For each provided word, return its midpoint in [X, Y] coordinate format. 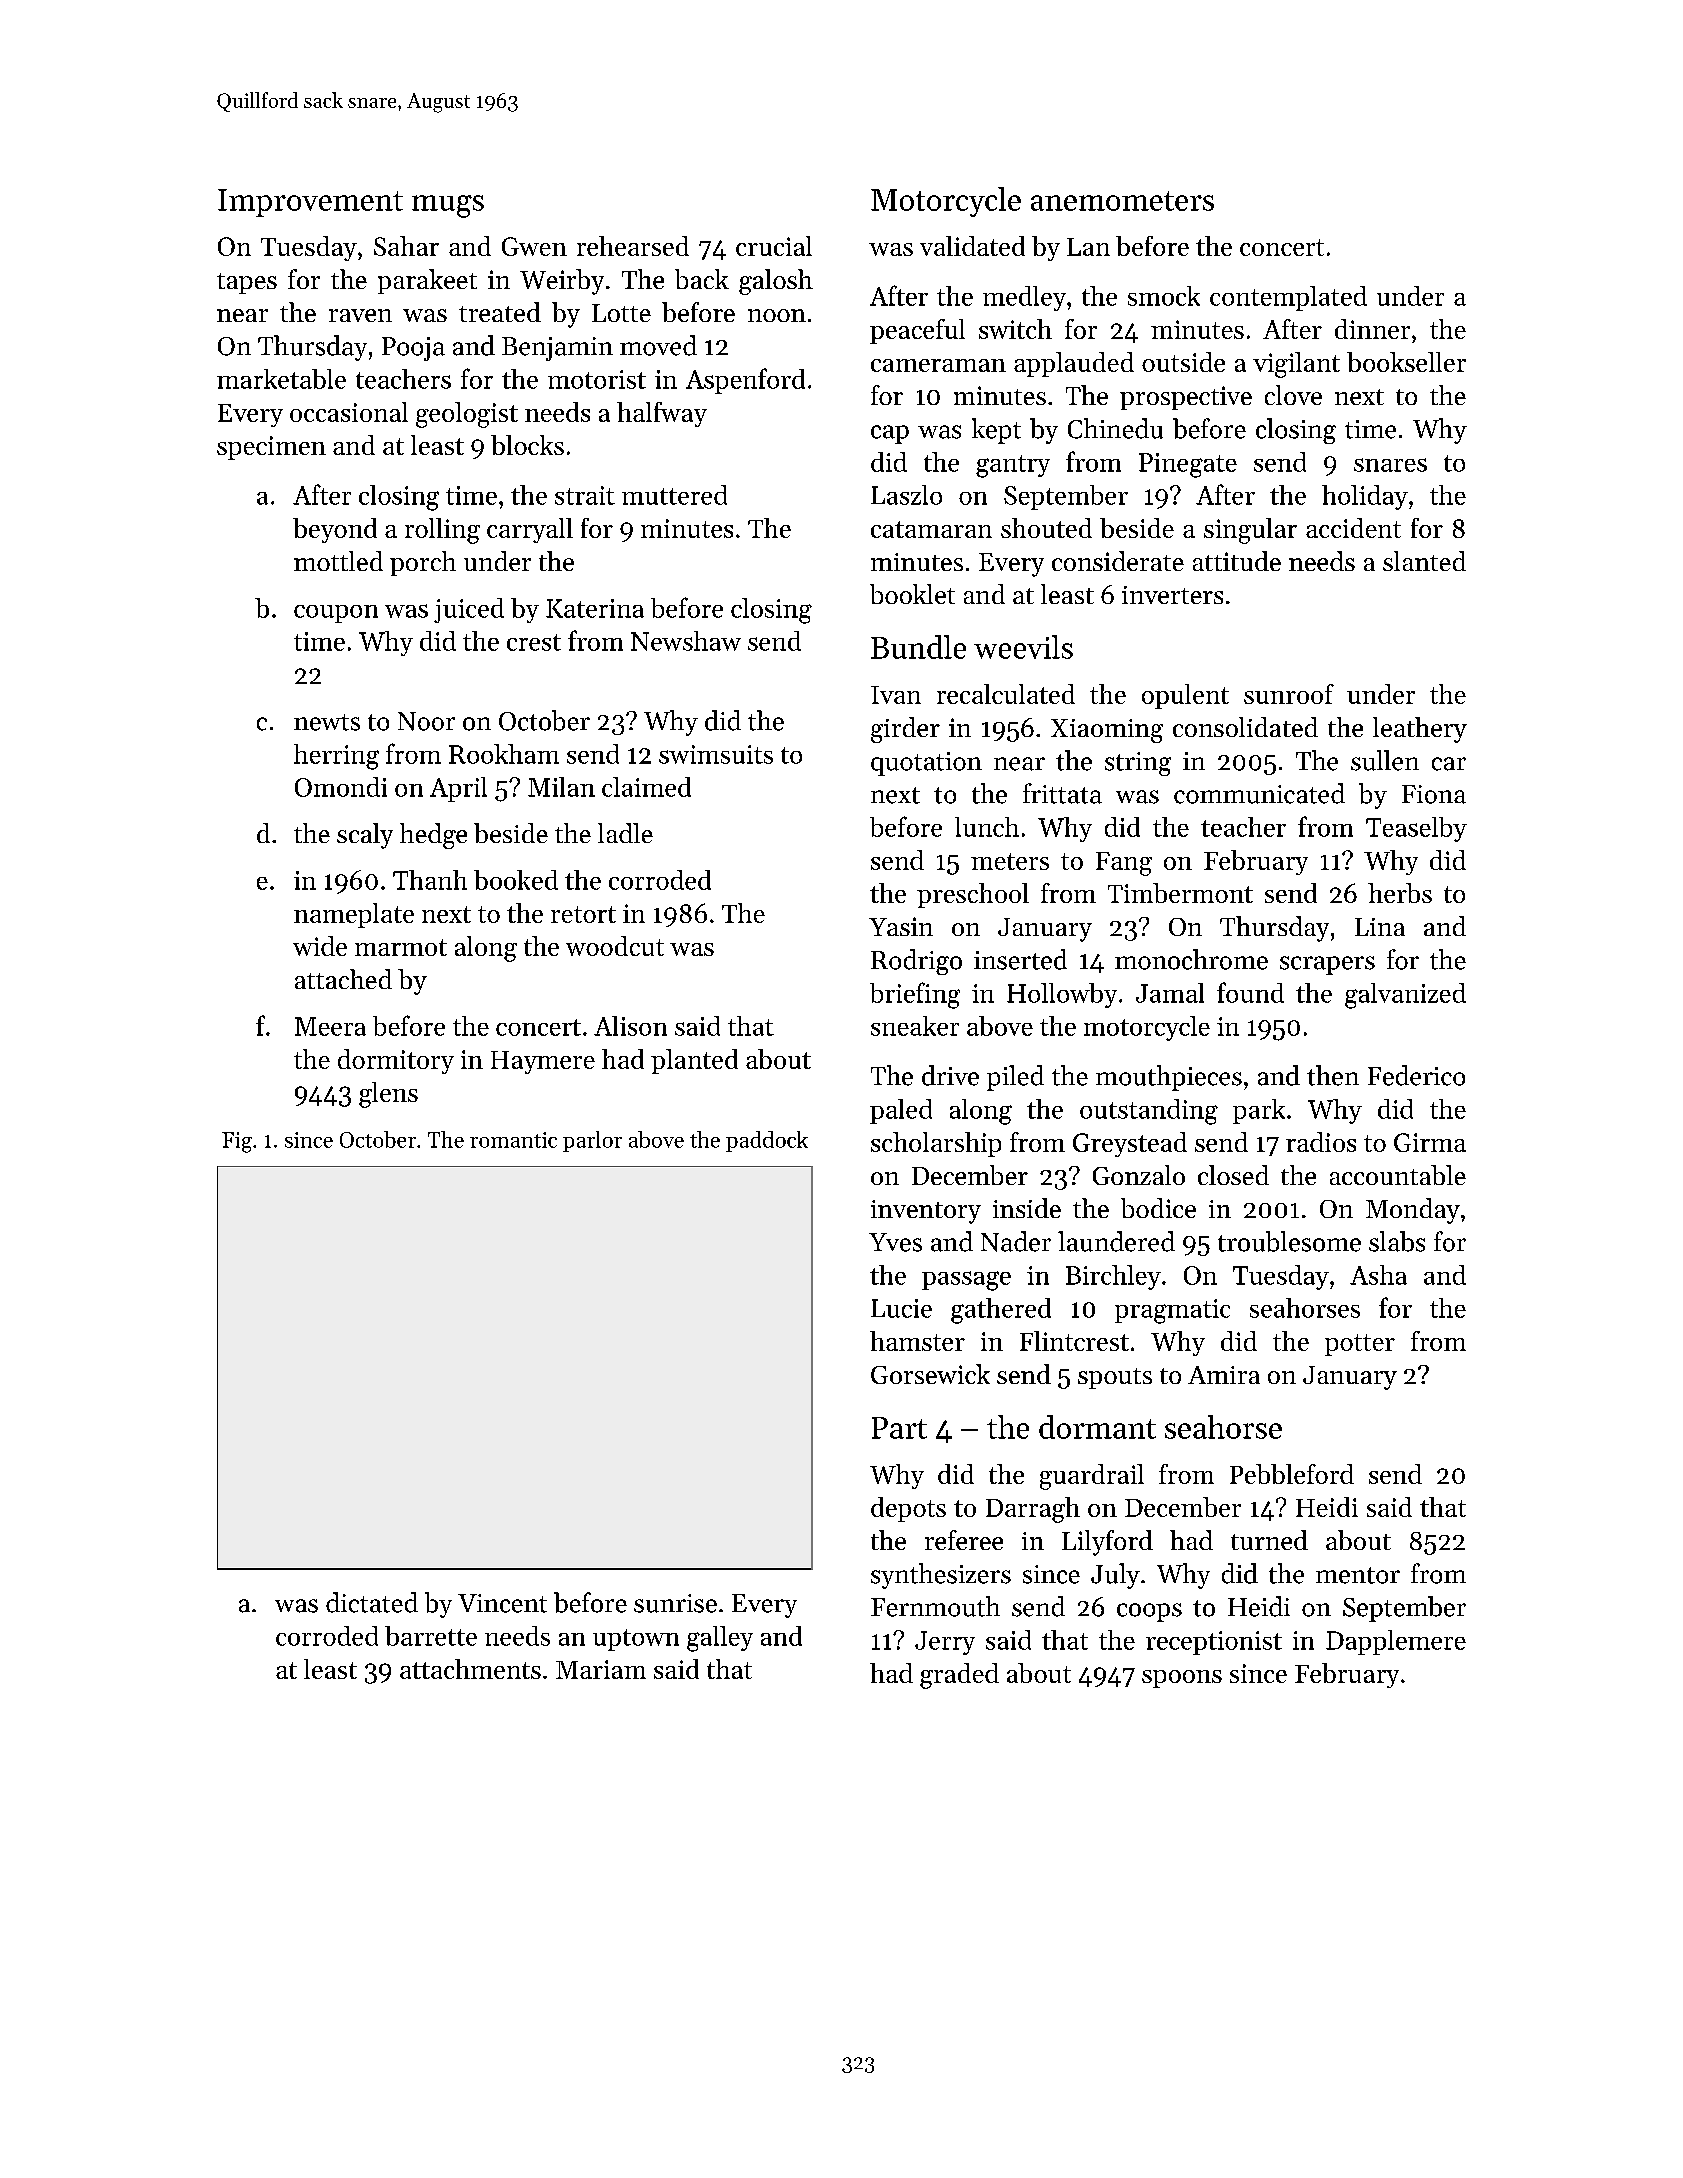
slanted [1424, 561]
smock [1164, 296]
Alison [630, 1026]
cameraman [938, 365]
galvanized [1405, 996]
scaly [365, 836]
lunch [987, 827]
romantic [513, 1140]
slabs [1397, 1241]
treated [500, 312]
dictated [372, 1602]
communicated [1259, 793]
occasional [349, 412]
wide [320, 946]
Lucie [901, 1308]
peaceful [917, 331]
